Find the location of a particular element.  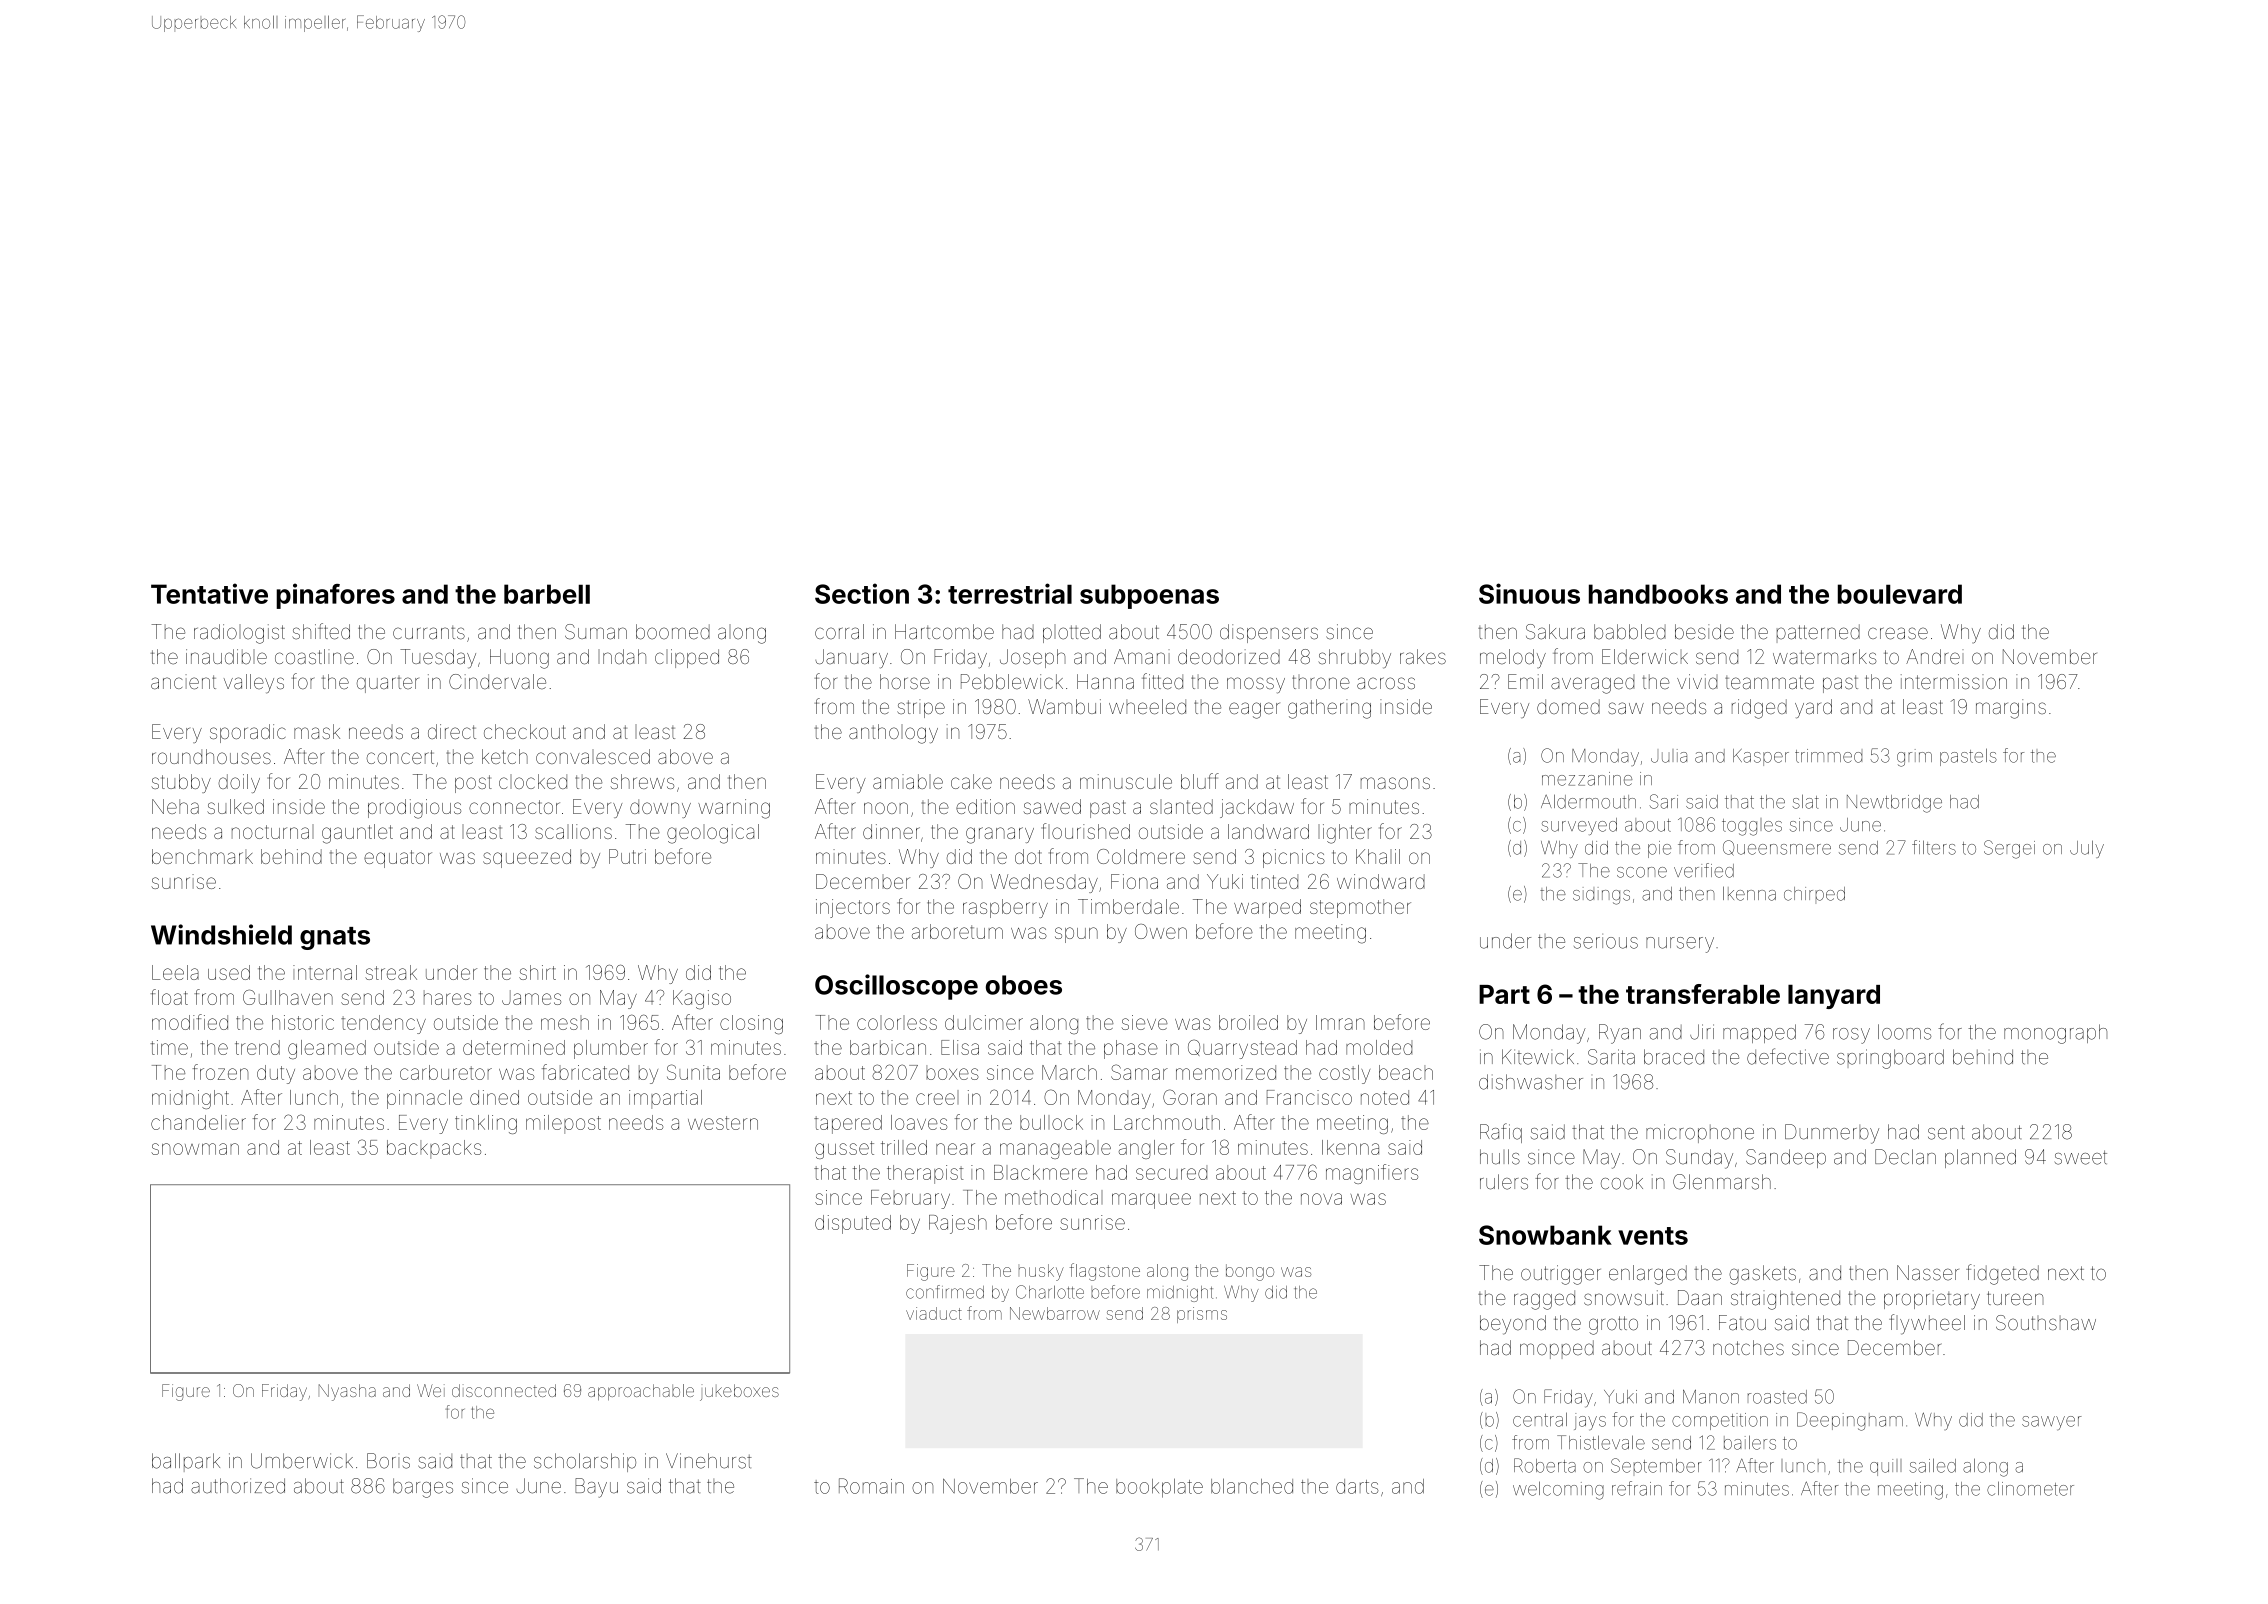

backpacks is located at coordinates (434, 1149).
